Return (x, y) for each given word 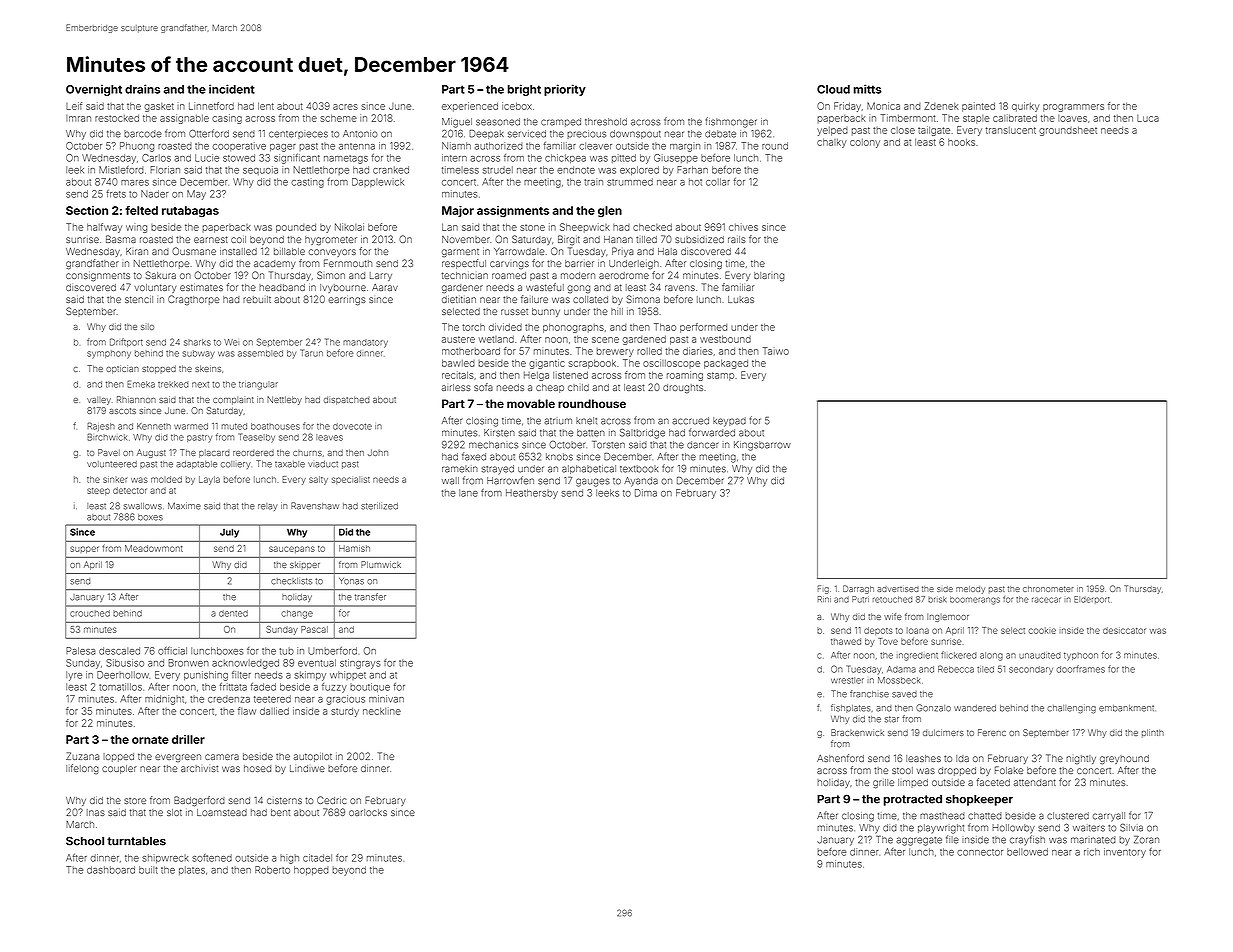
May (196, 195)
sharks (197, 342)
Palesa (80, 651)
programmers (1073, 108)
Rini (824, 599)
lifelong (82, 769)
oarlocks (368, 812)
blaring (769, 276)
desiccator (1124, 630)
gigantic (547, 364)
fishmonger (731, 122)
